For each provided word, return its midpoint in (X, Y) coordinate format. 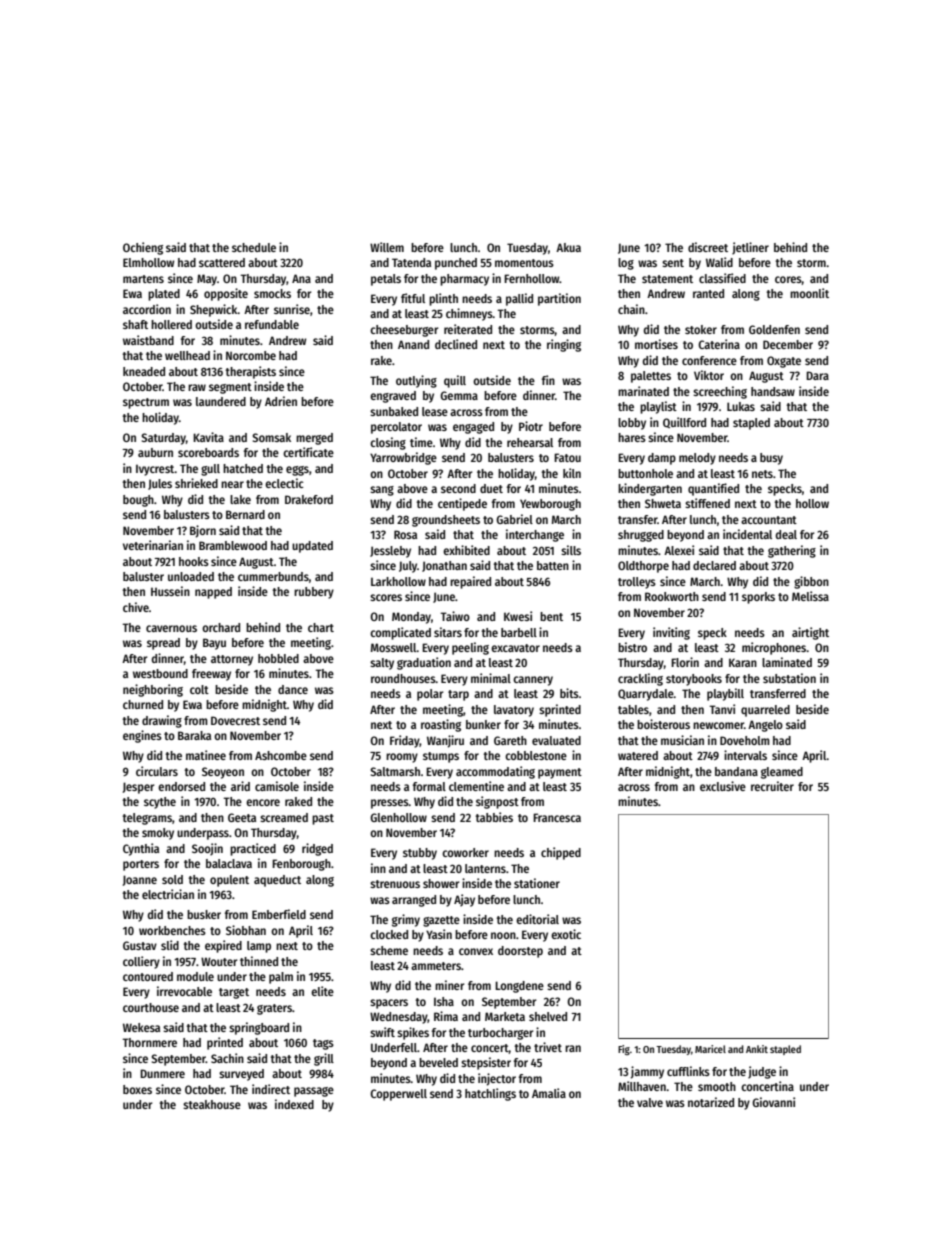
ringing (564, 345)
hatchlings (490, 1094)
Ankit (757, 1049)
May (207, 280)
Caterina (719, 344)
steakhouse (212, 1104)
